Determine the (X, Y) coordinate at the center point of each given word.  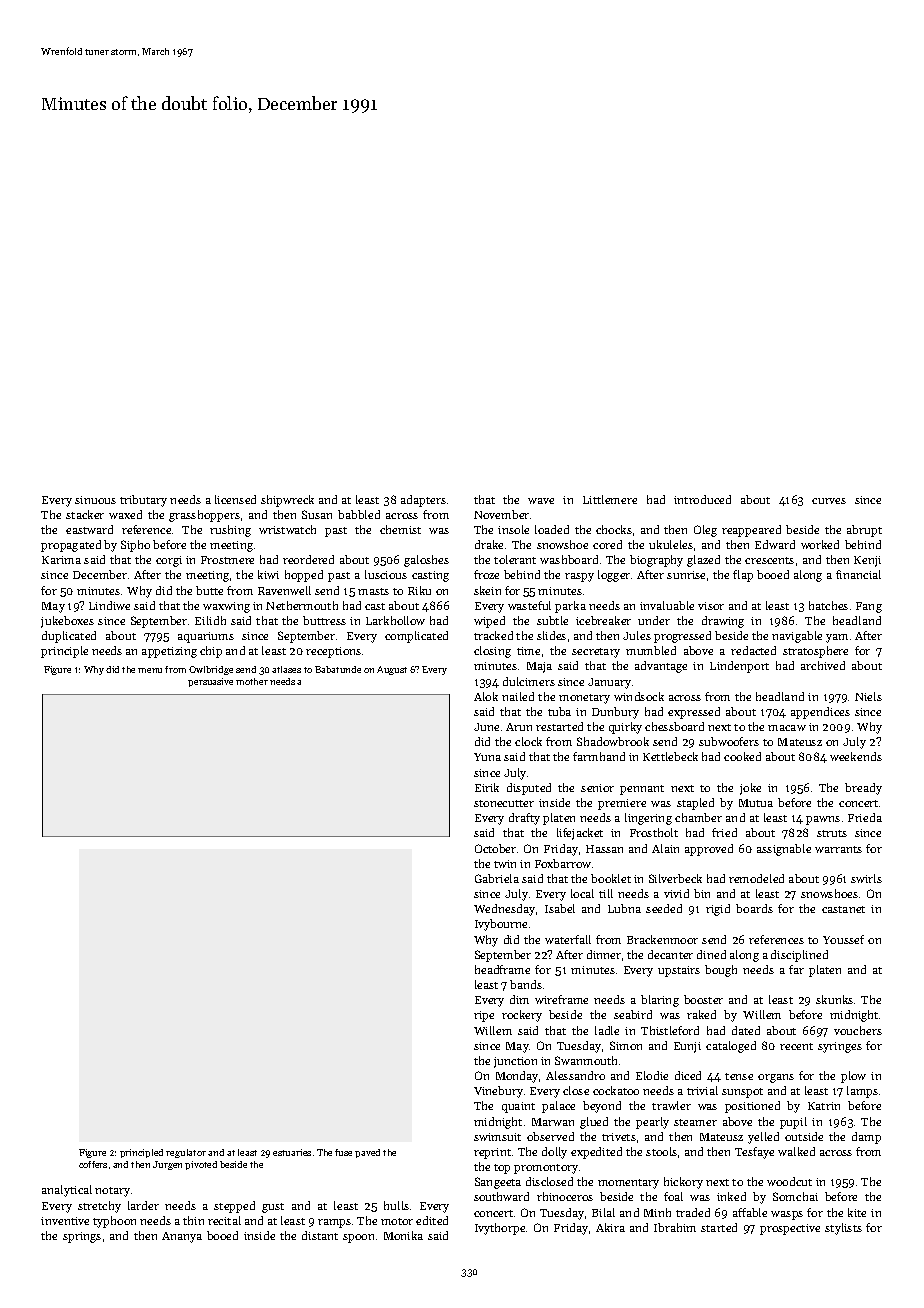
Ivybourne (501, 925)
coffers (93, 1164)
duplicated (69, 637)
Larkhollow (395, 620)
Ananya (182, 1237)
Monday (517, 1077)
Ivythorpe (500, 1229)
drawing (723, 622)
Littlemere (610, 499)
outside (804, 1136)
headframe (502, 969)
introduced (702, 499)
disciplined (799, 956)
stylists (843, 1229)
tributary (143, 501)
